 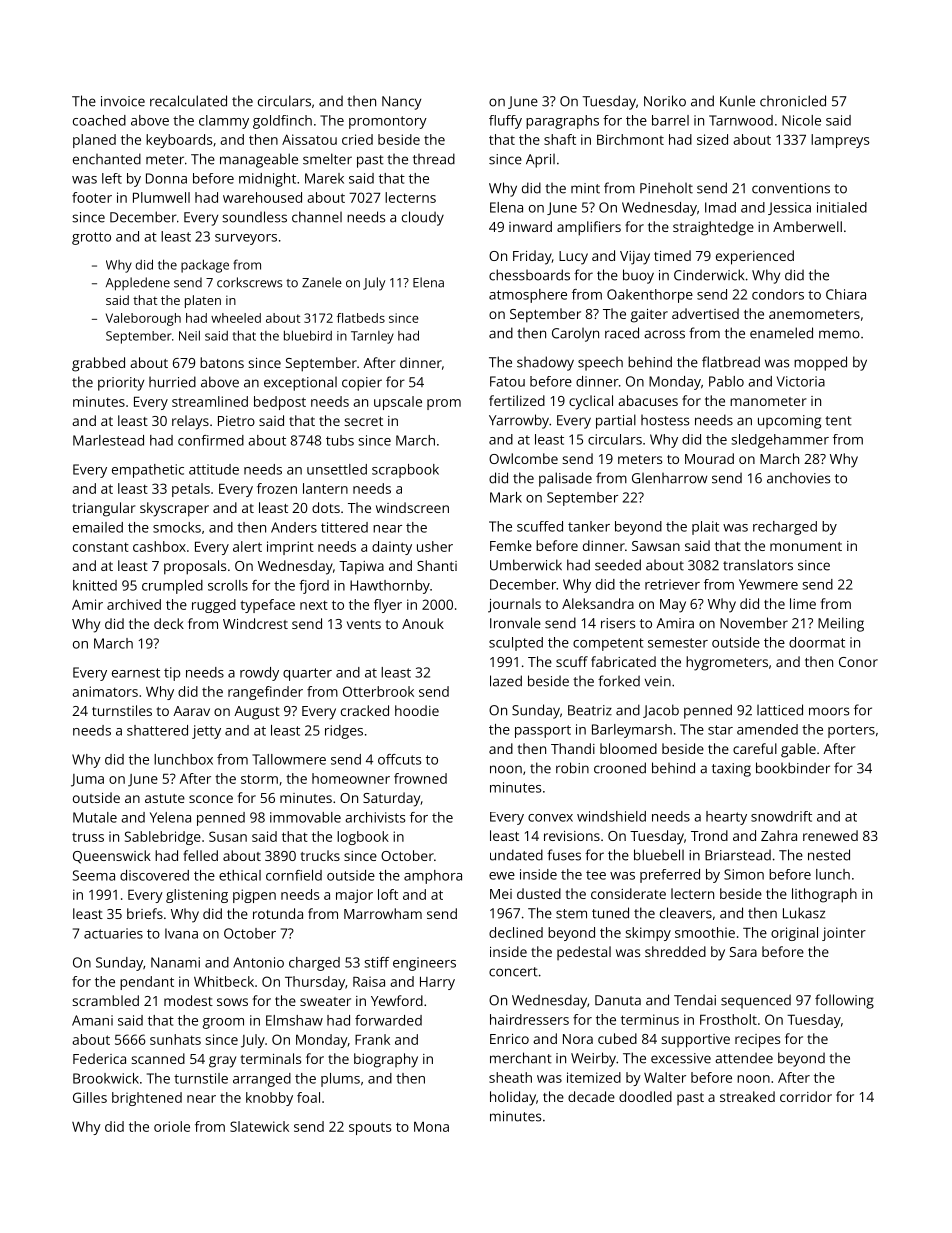 I want to click on upscale, so click(x=398, y=403).
